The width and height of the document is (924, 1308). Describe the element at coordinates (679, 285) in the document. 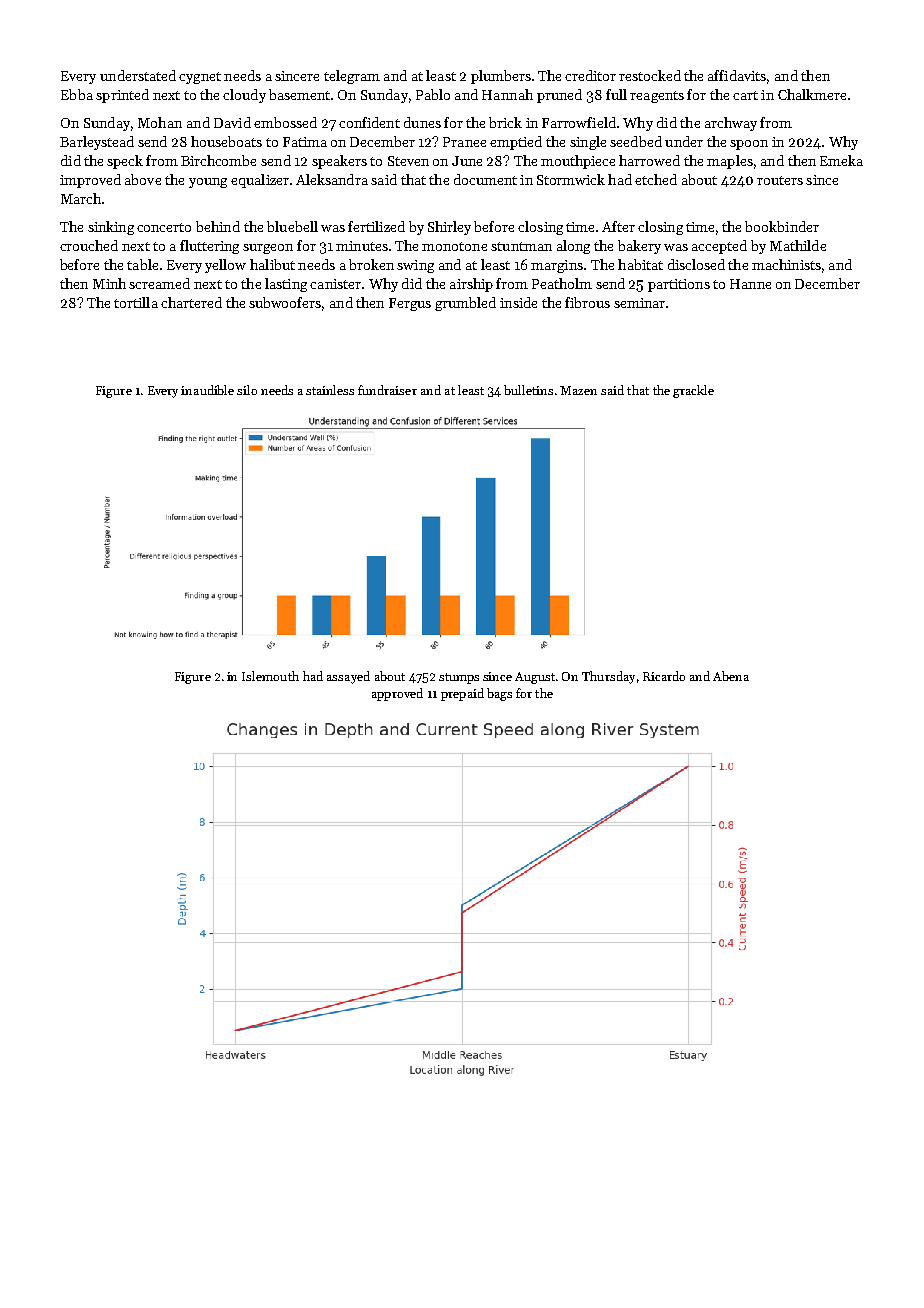

I see `partitions` at that location.
